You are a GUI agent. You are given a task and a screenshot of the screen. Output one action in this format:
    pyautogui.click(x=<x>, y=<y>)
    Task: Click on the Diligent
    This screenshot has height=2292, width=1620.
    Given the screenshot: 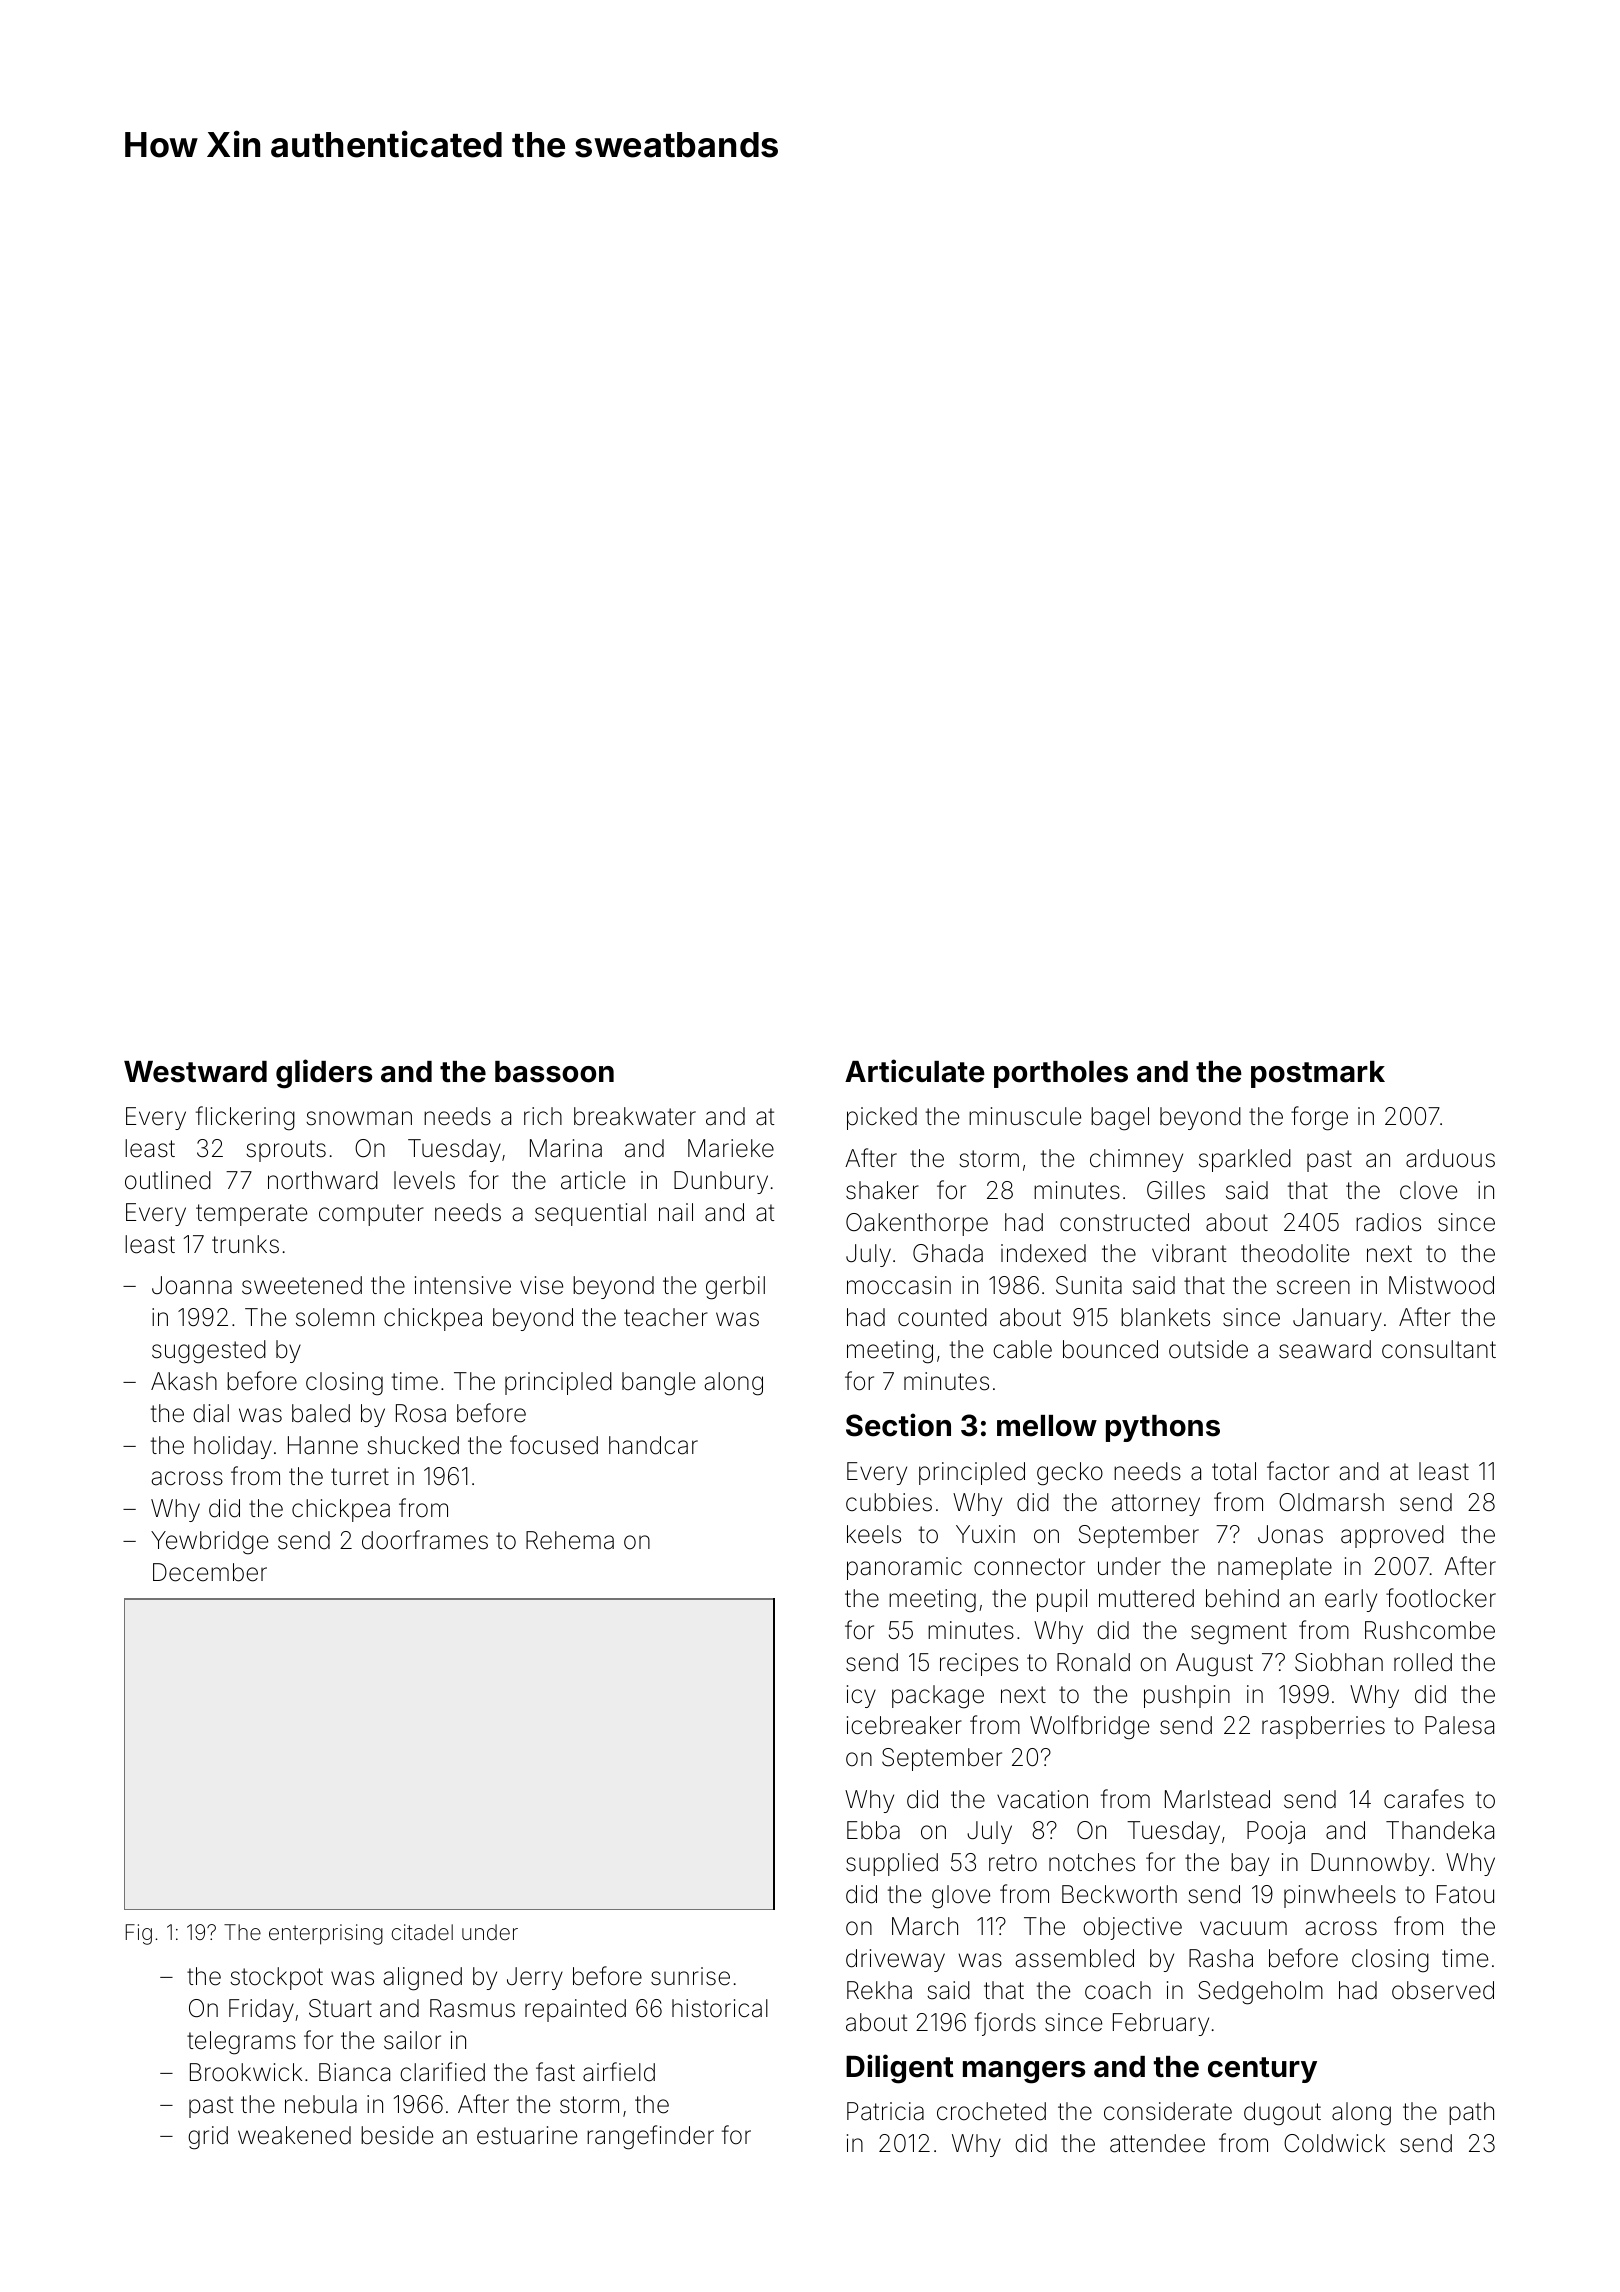 What is the action you would take?
    pyautogui.click(x=900, y=2069)
